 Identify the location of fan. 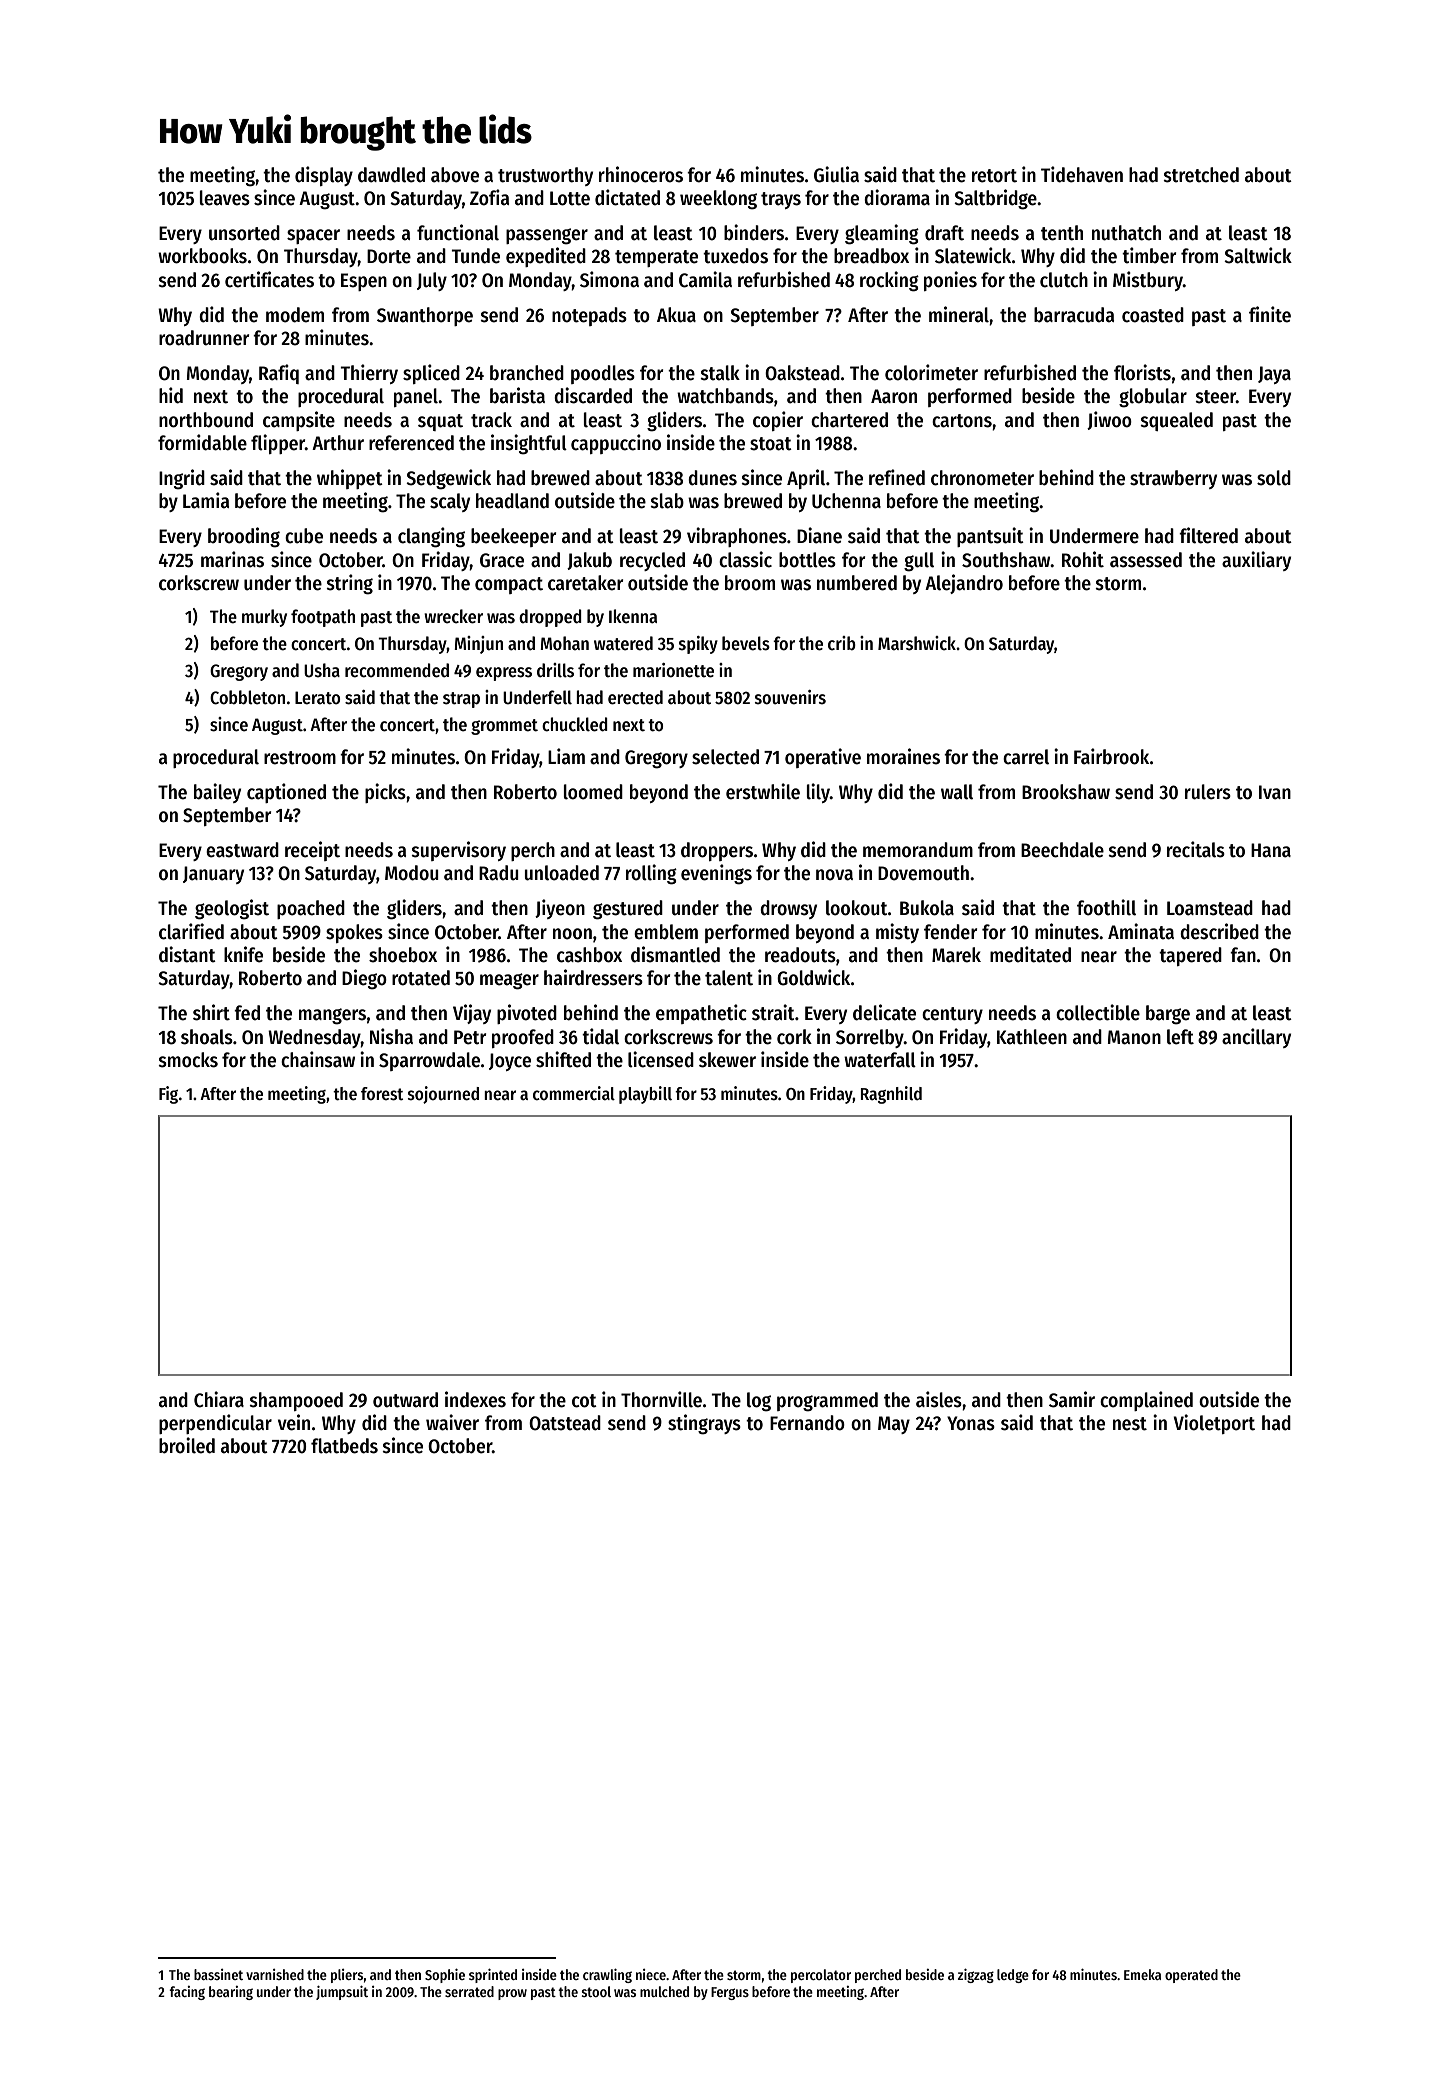
(1243, 955).
